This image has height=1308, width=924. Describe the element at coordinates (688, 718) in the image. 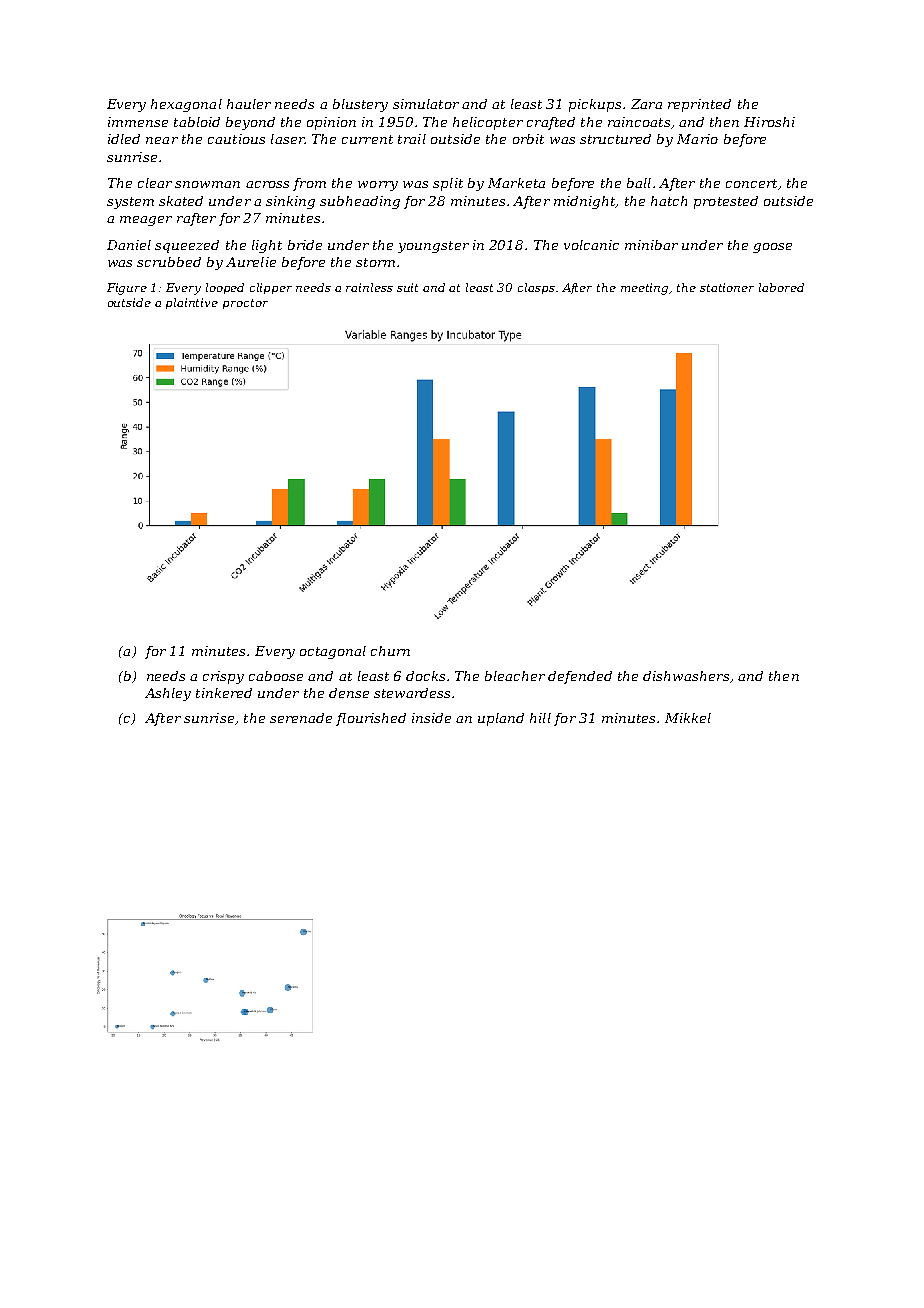

I see `Mikkel` at that location.
